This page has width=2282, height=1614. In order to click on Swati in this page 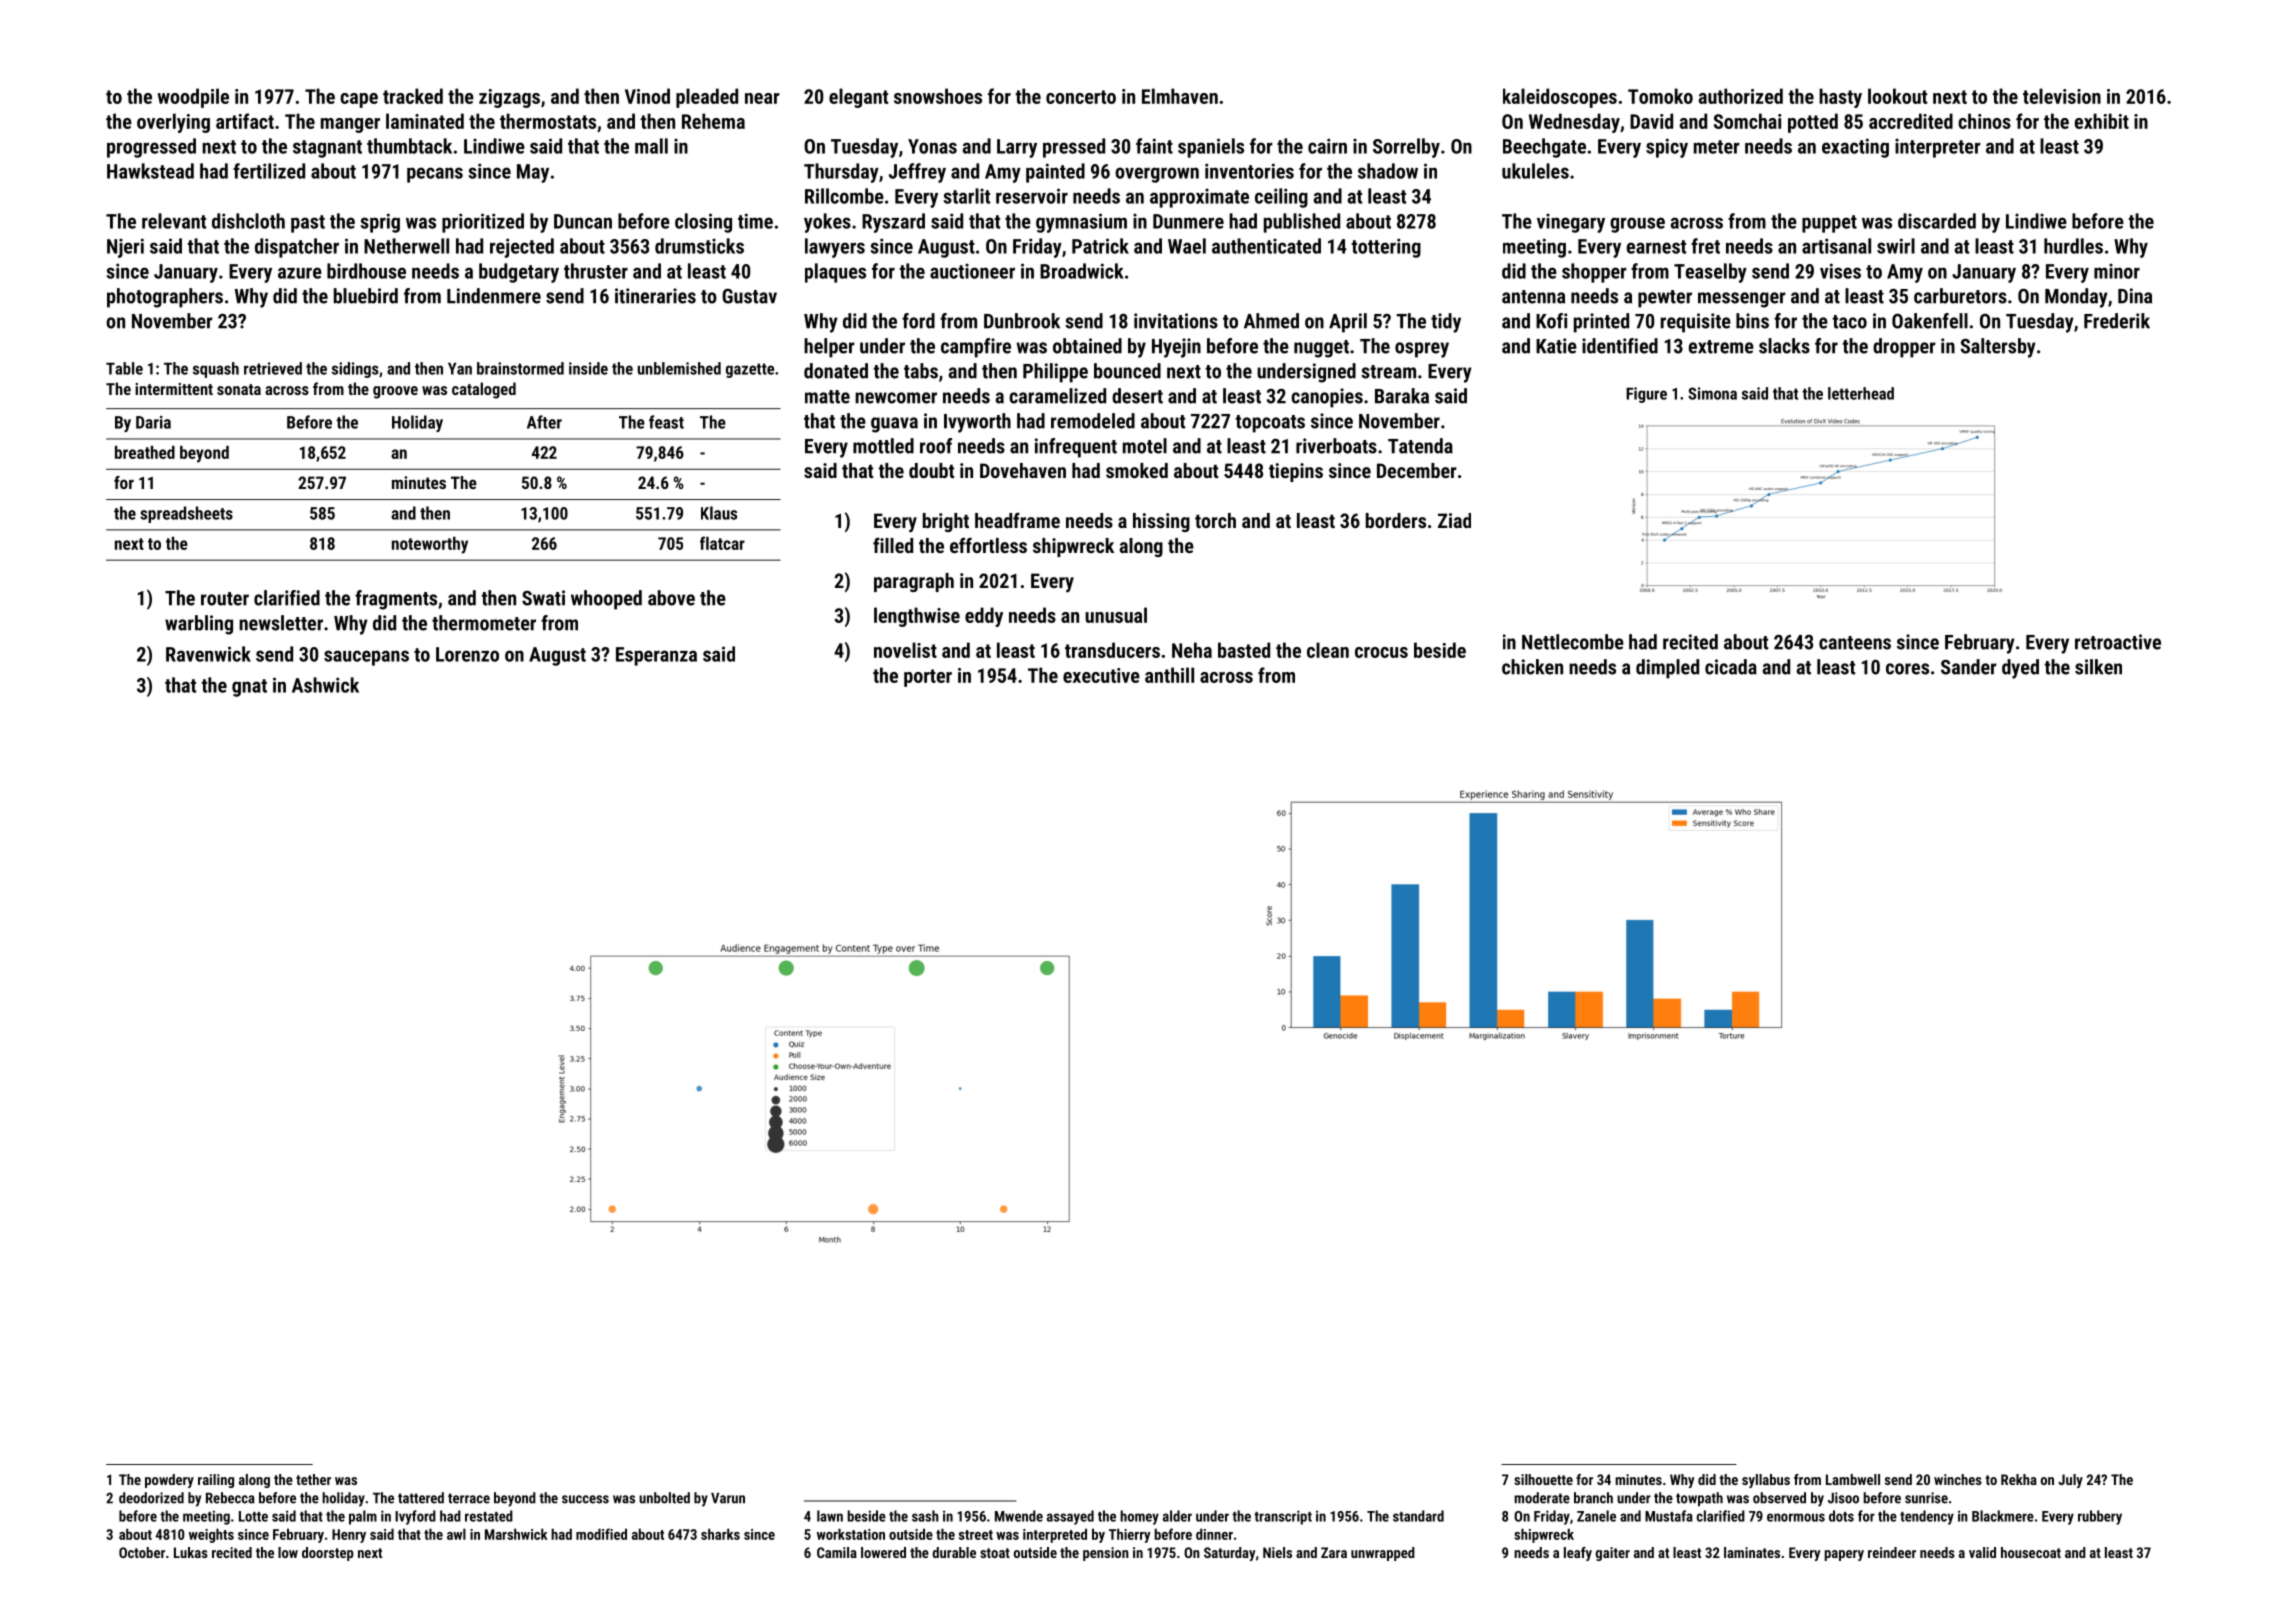, I will do `click(543, 598)`.
